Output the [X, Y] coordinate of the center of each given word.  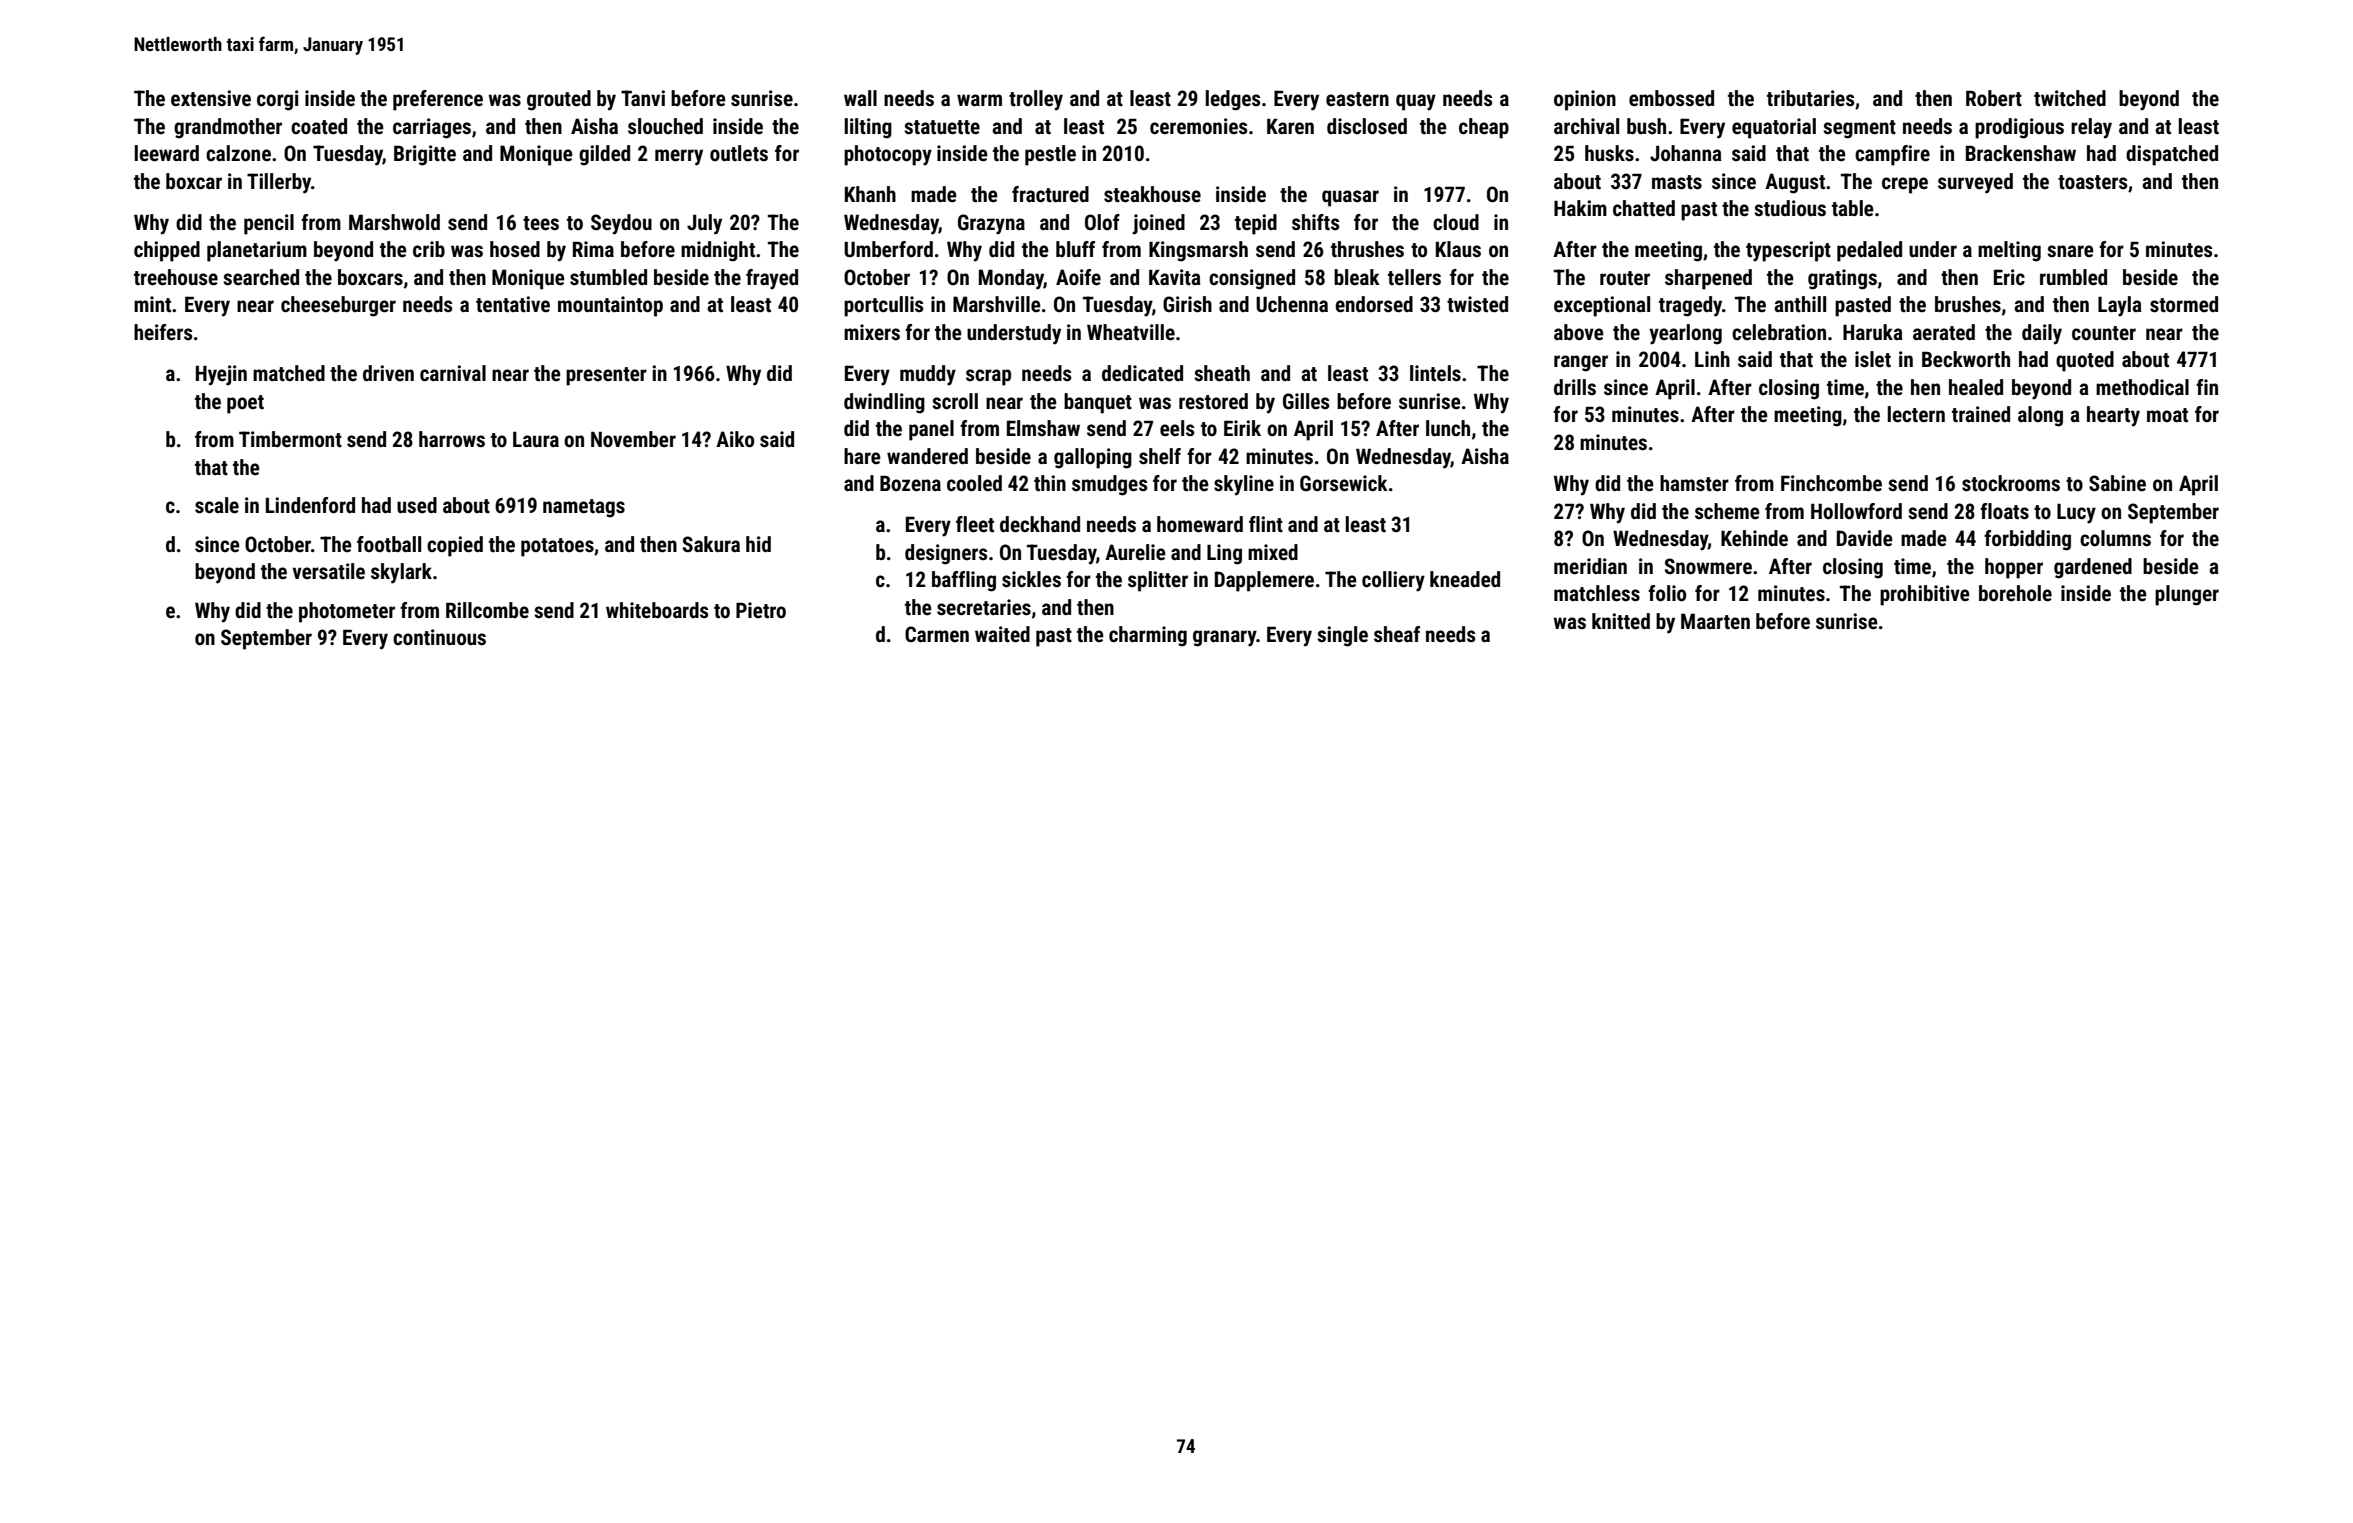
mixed [1273, 552]
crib [429, 249]
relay [2091, 128]
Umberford [888, 249]
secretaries [984, 607]
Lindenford [310, 505]
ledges [1233, 100]
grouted [559, 100]
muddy [928, 375]
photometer [347, 612]
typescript [1788, 251]
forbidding [2027, 540]
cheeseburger [338, 306]
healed [1976, 387]
